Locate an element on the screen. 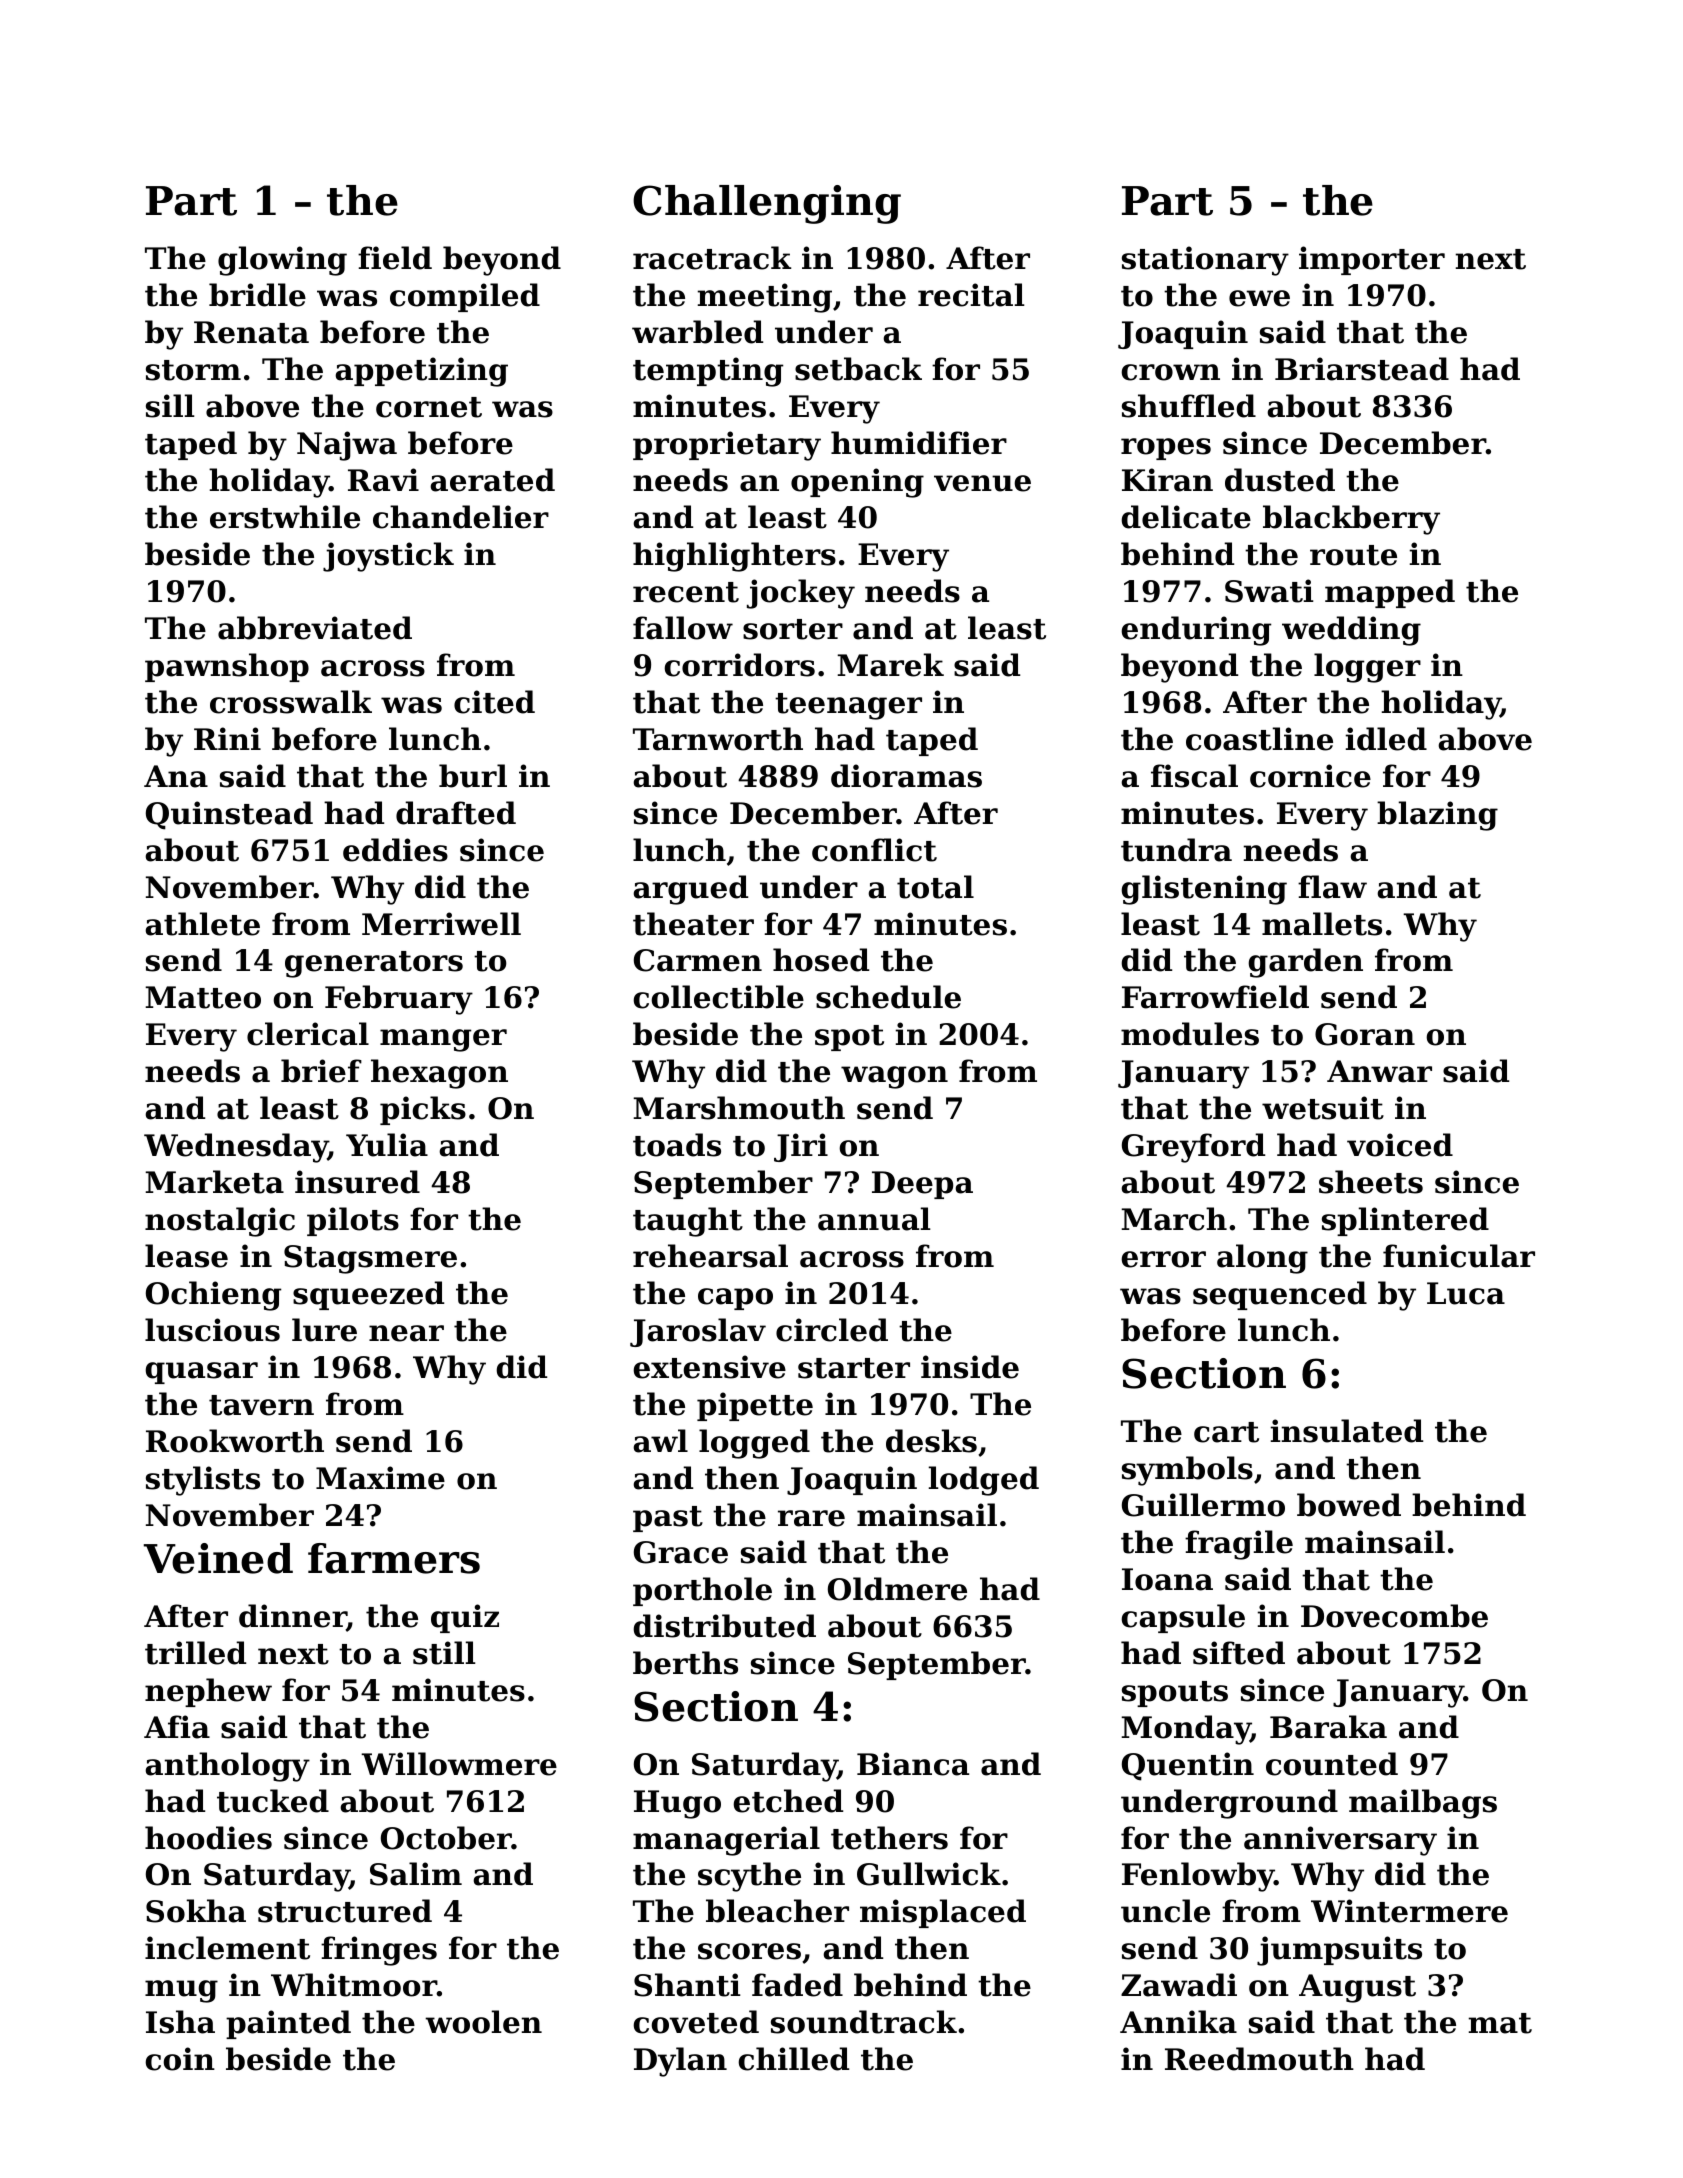 The width and height of the screenshot is (1683, 2178). total is located at coordinates (935, 887).
